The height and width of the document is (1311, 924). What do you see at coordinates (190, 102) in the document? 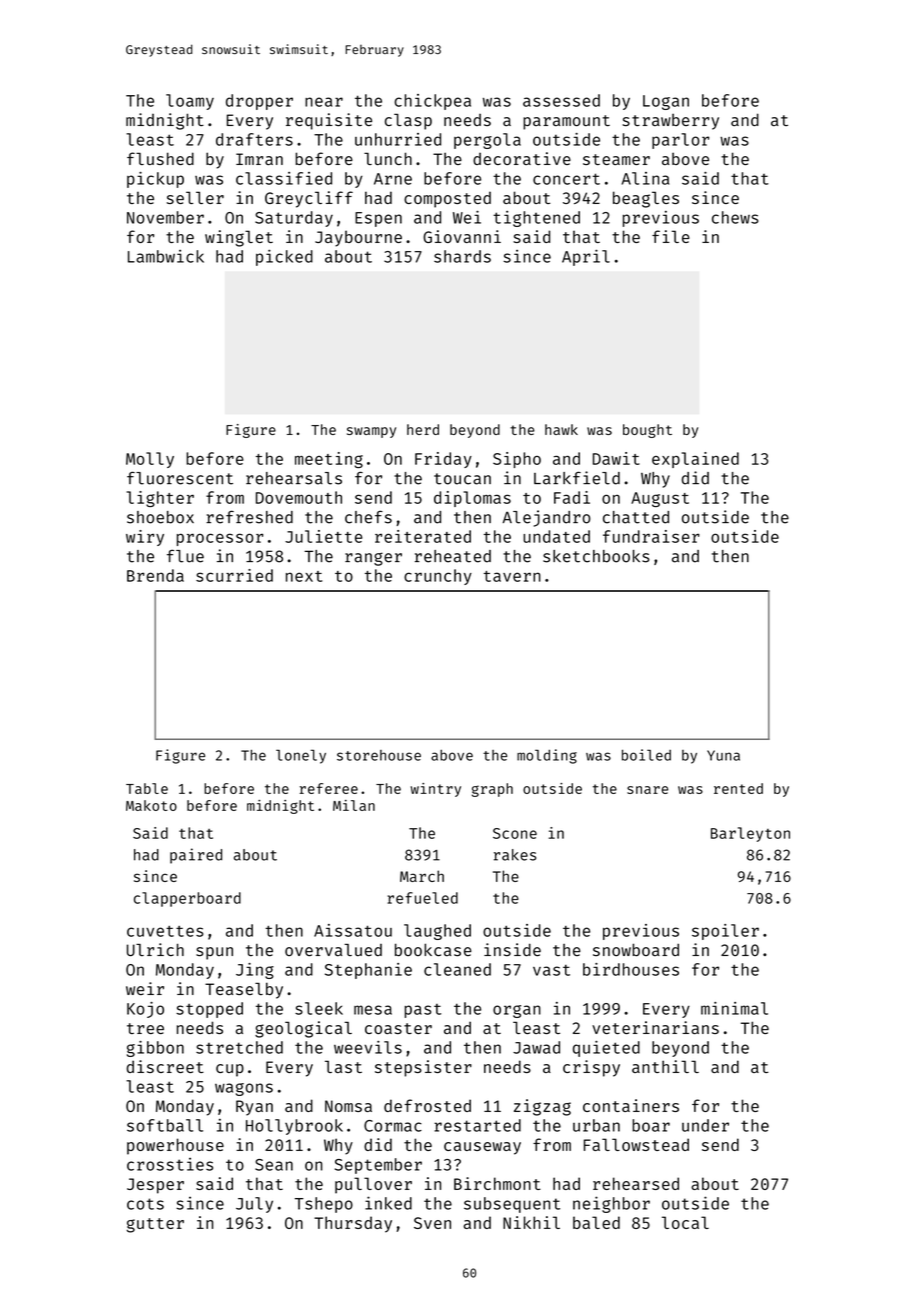
I see `loamy` at bounding box center [190, 102].
